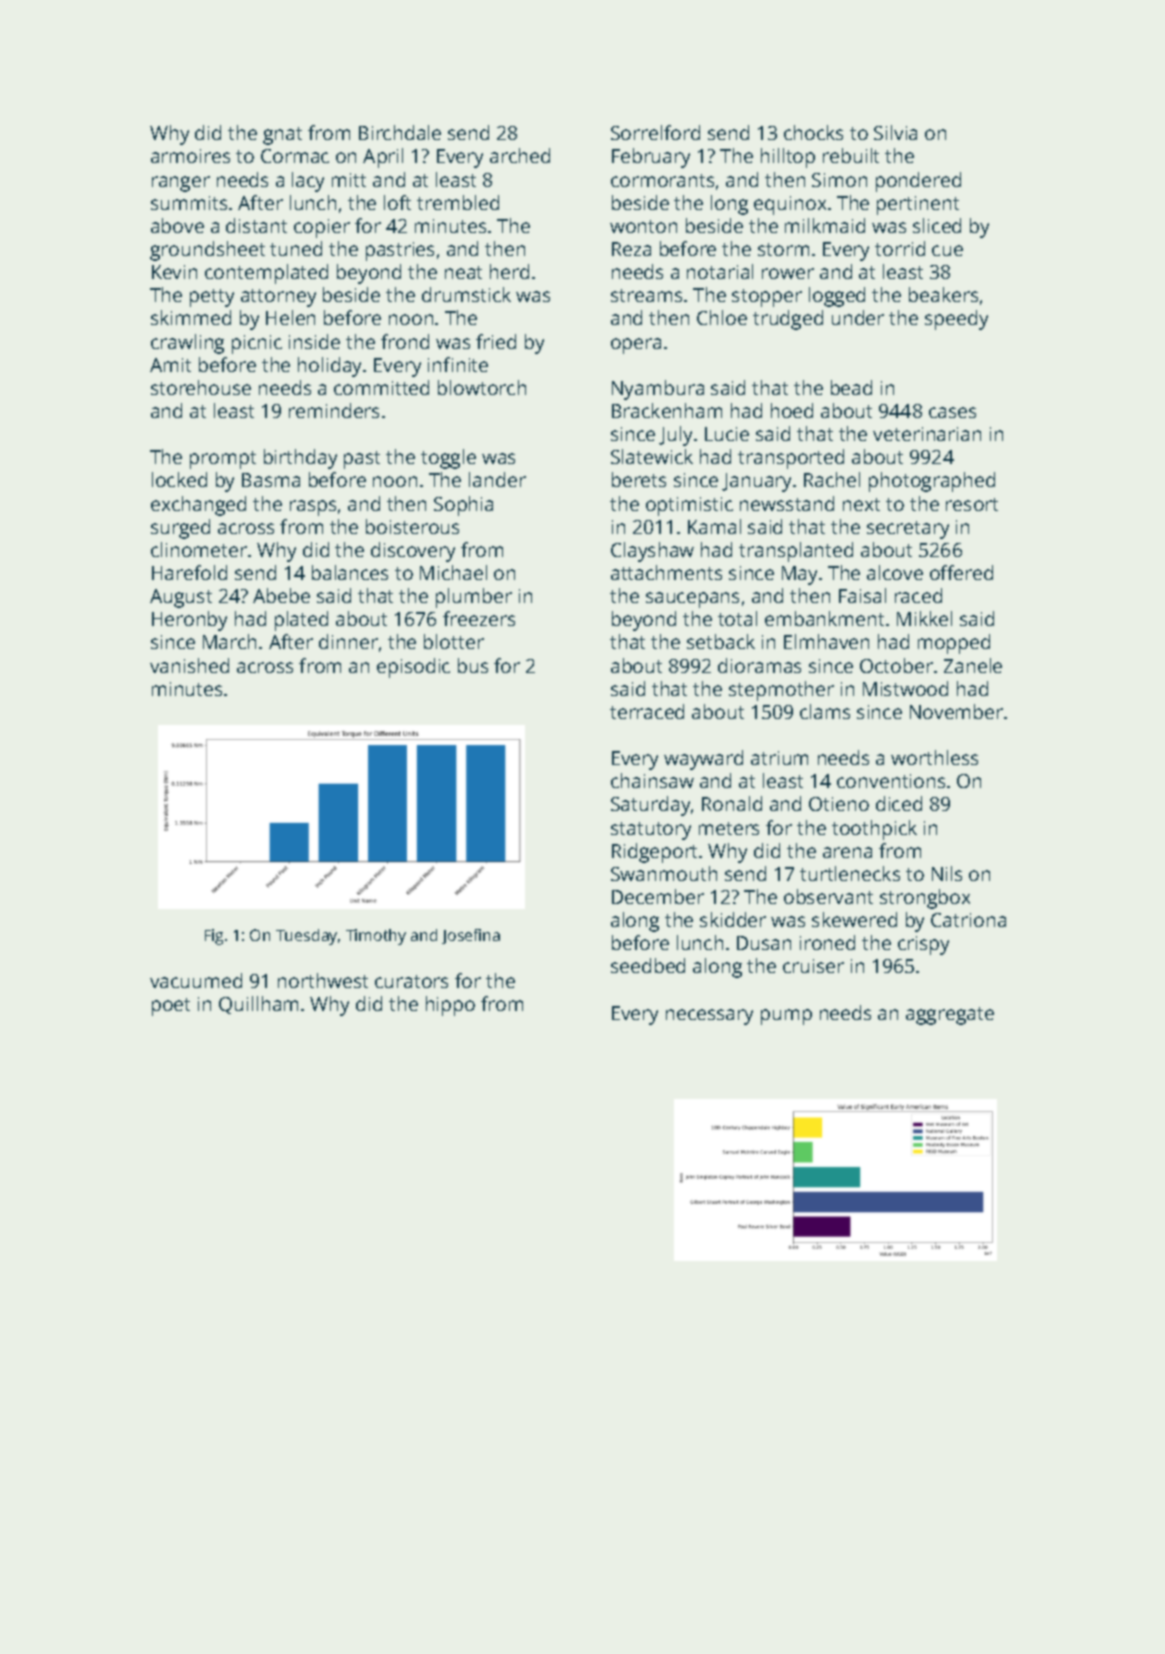 This page has width=1165, height=1654. What do you see at coordinates (196, 980) in the page?
I see `vacuumed` at bounding box center [196, 980].
